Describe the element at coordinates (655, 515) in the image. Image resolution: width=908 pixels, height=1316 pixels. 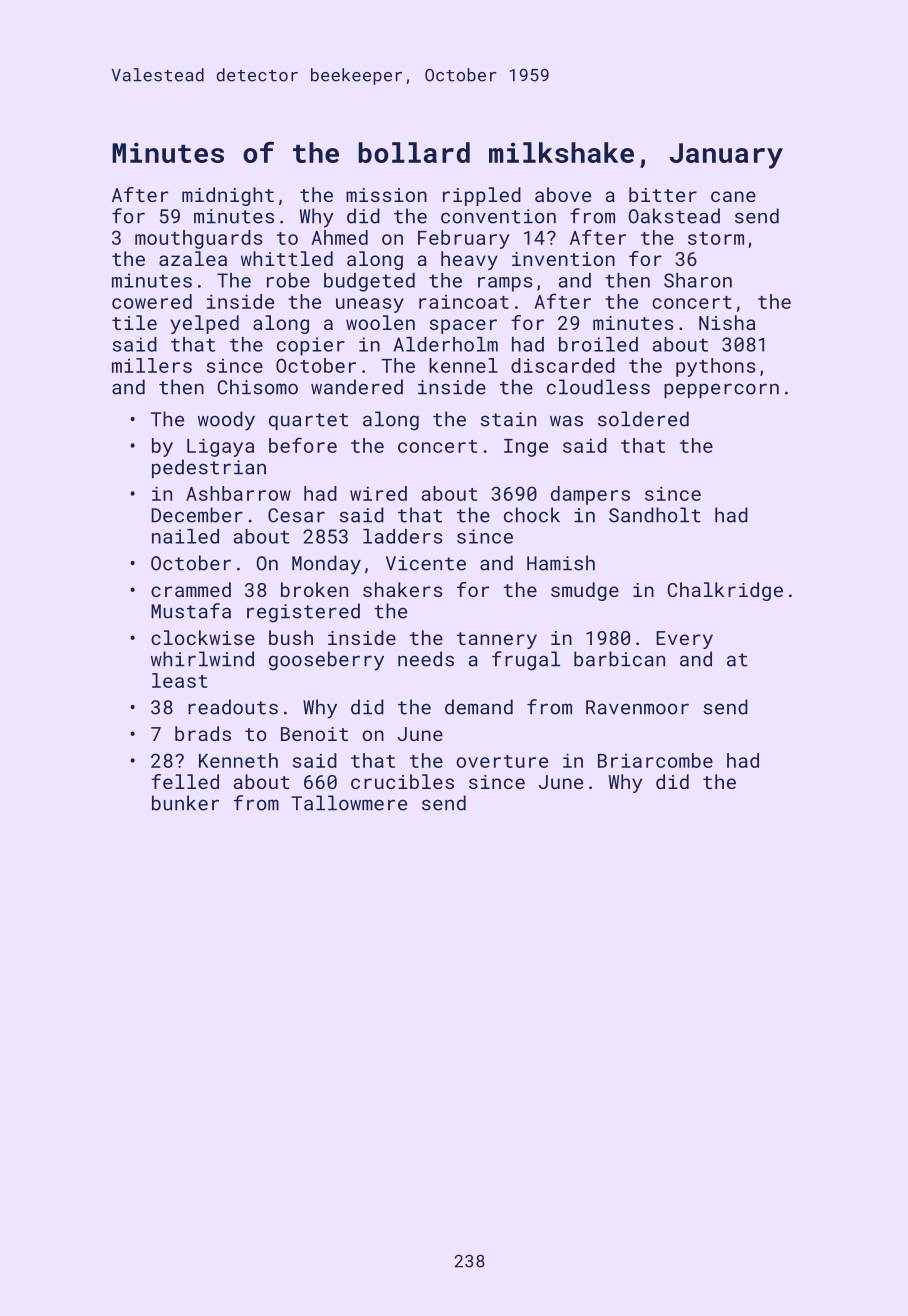
I see `Sandholt` at that location.
